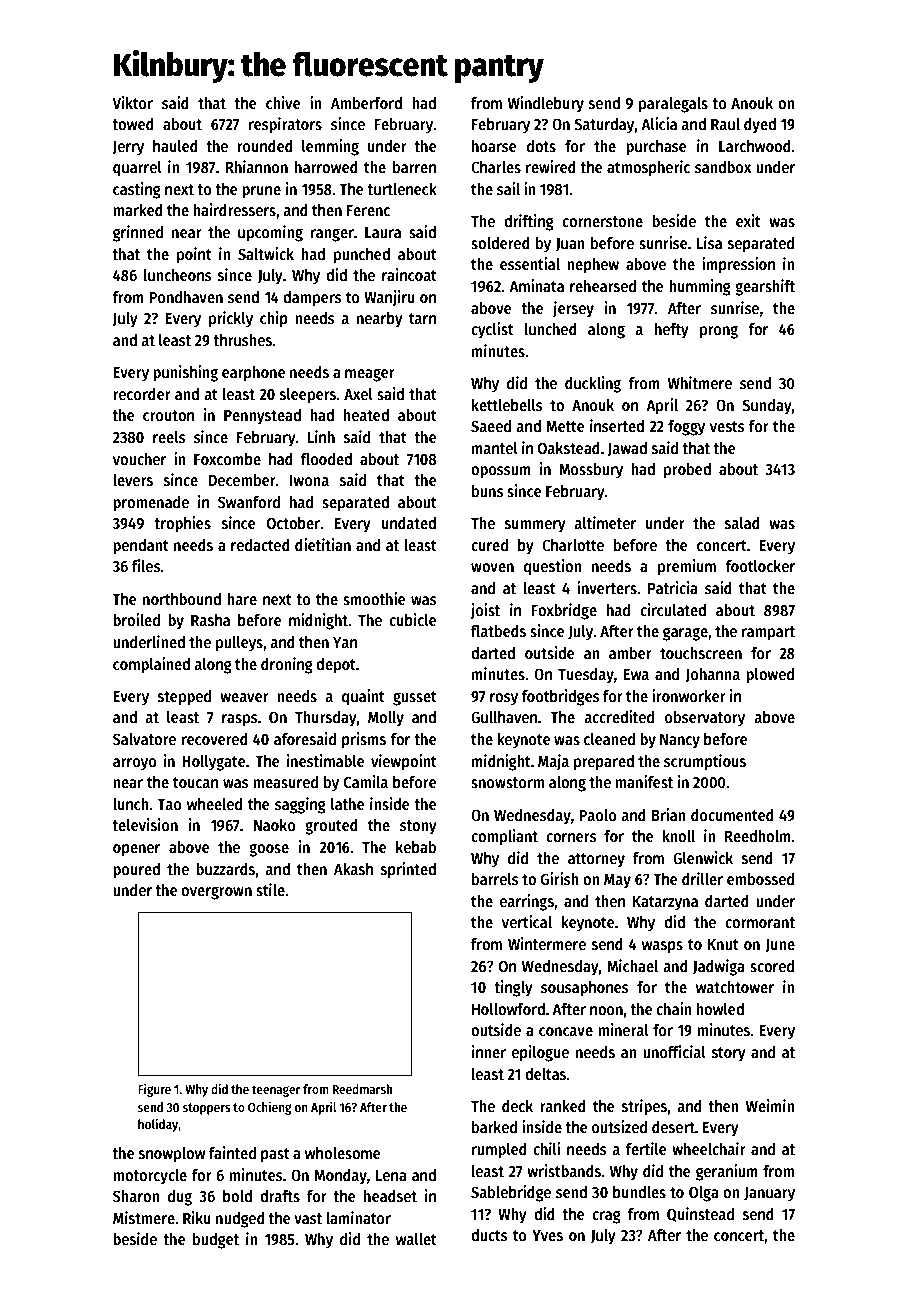 The height and width of the screenshot is (1316, 908). I want to click on Viktor, so click(132, 102).
